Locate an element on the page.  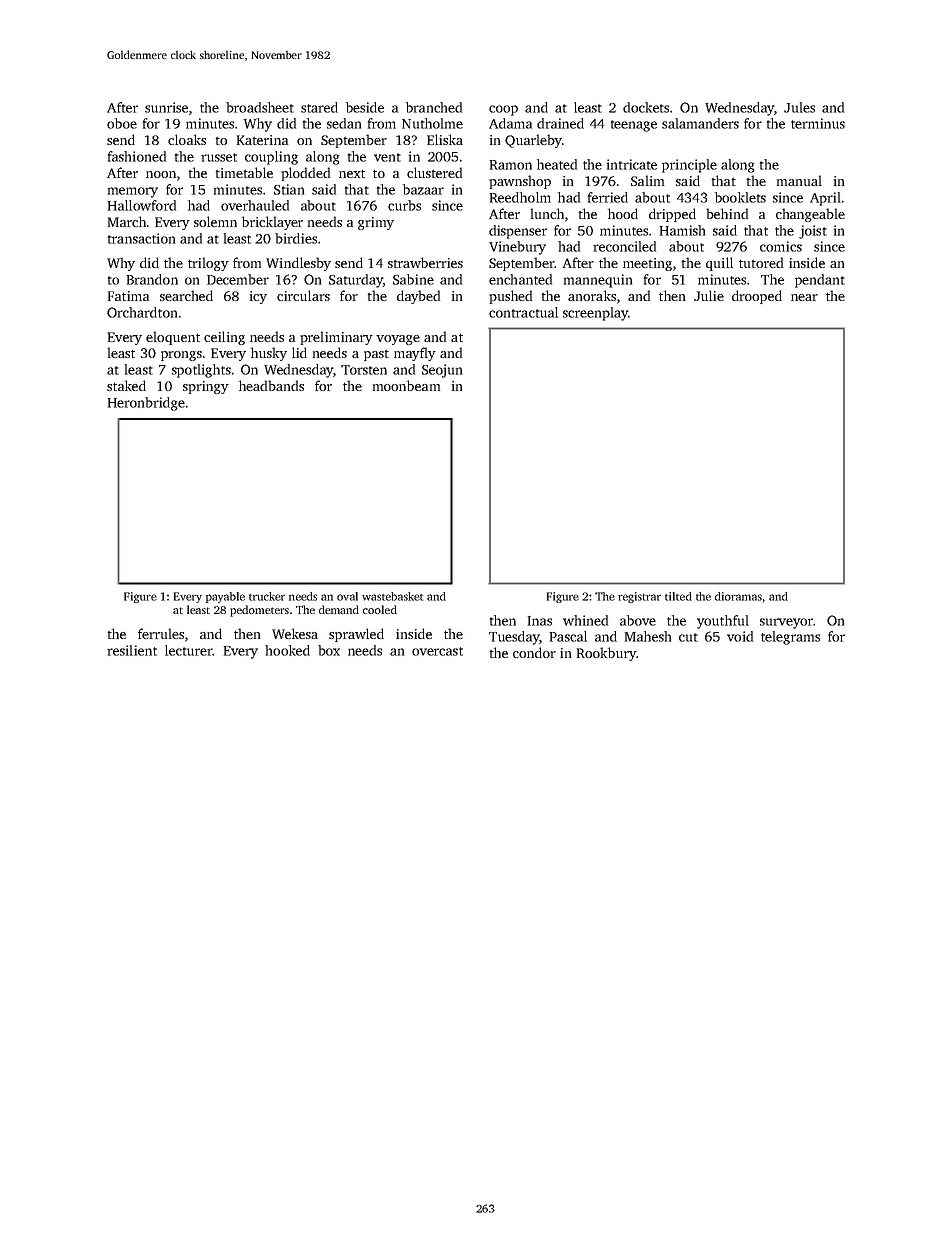
terminus is located at coordinates (818, 123).
